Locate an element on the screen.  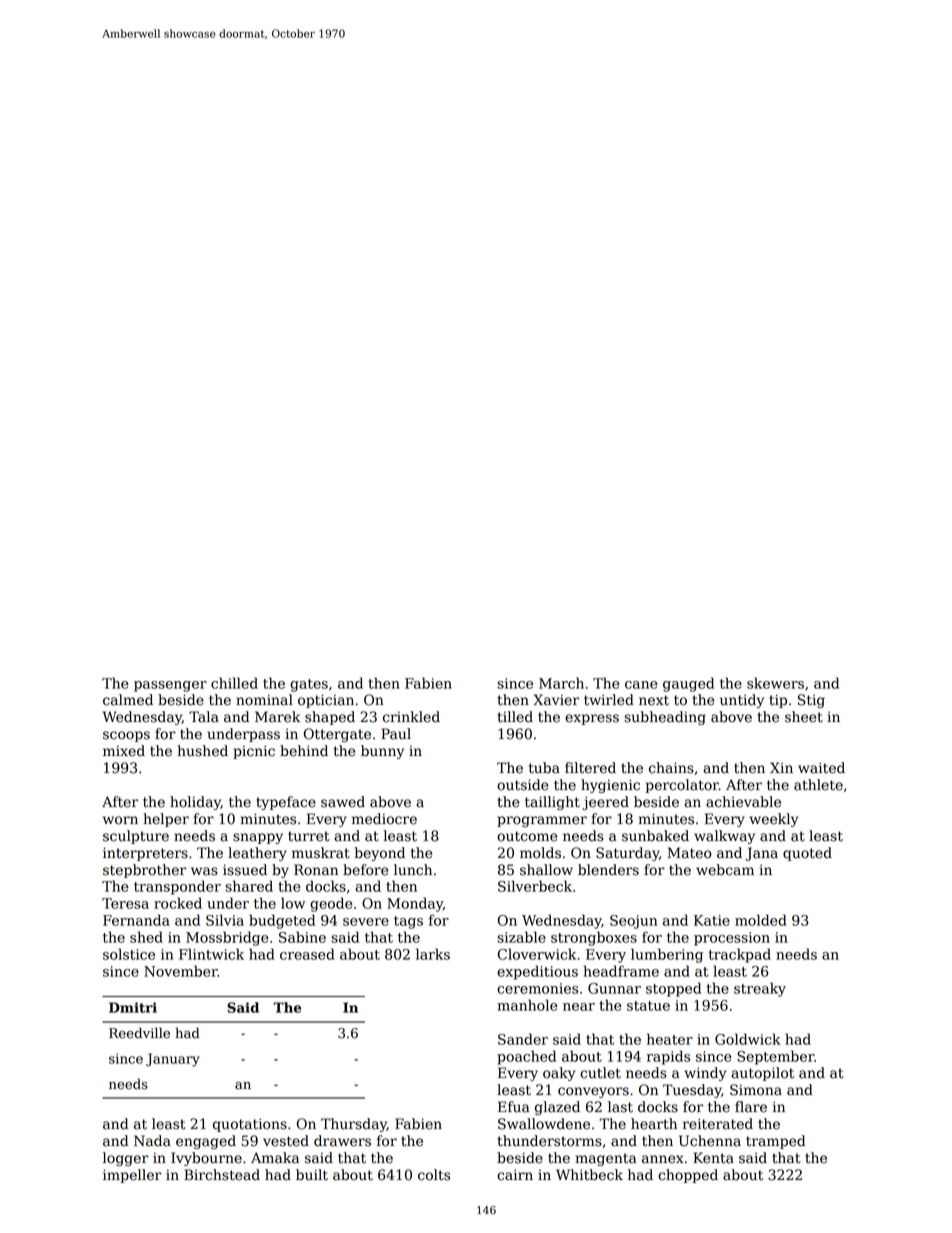
budgeted is located at coordinates (282, 921).
